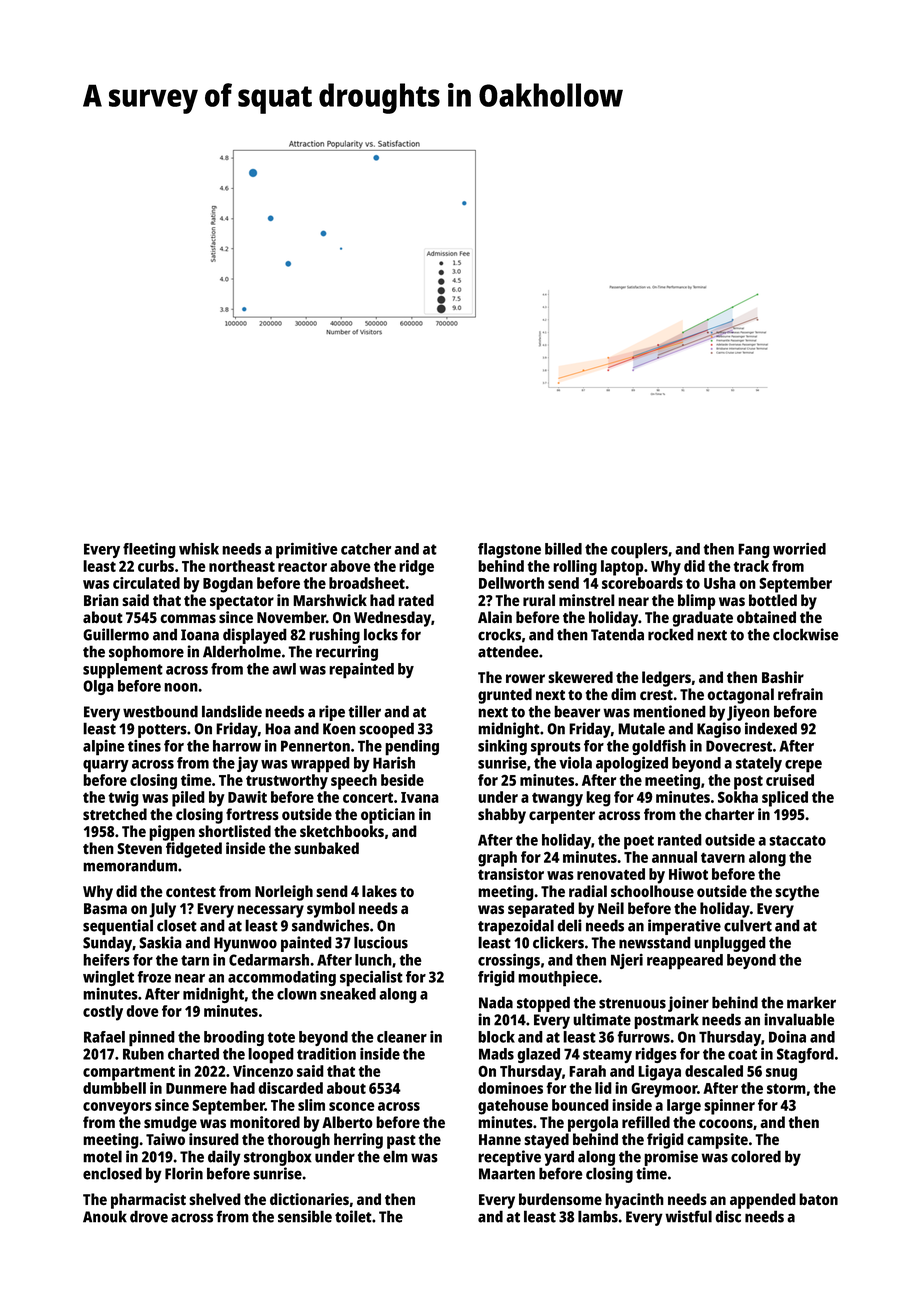 The image size is (924, 1308). I want to click on harrow, so click(237, 746).
